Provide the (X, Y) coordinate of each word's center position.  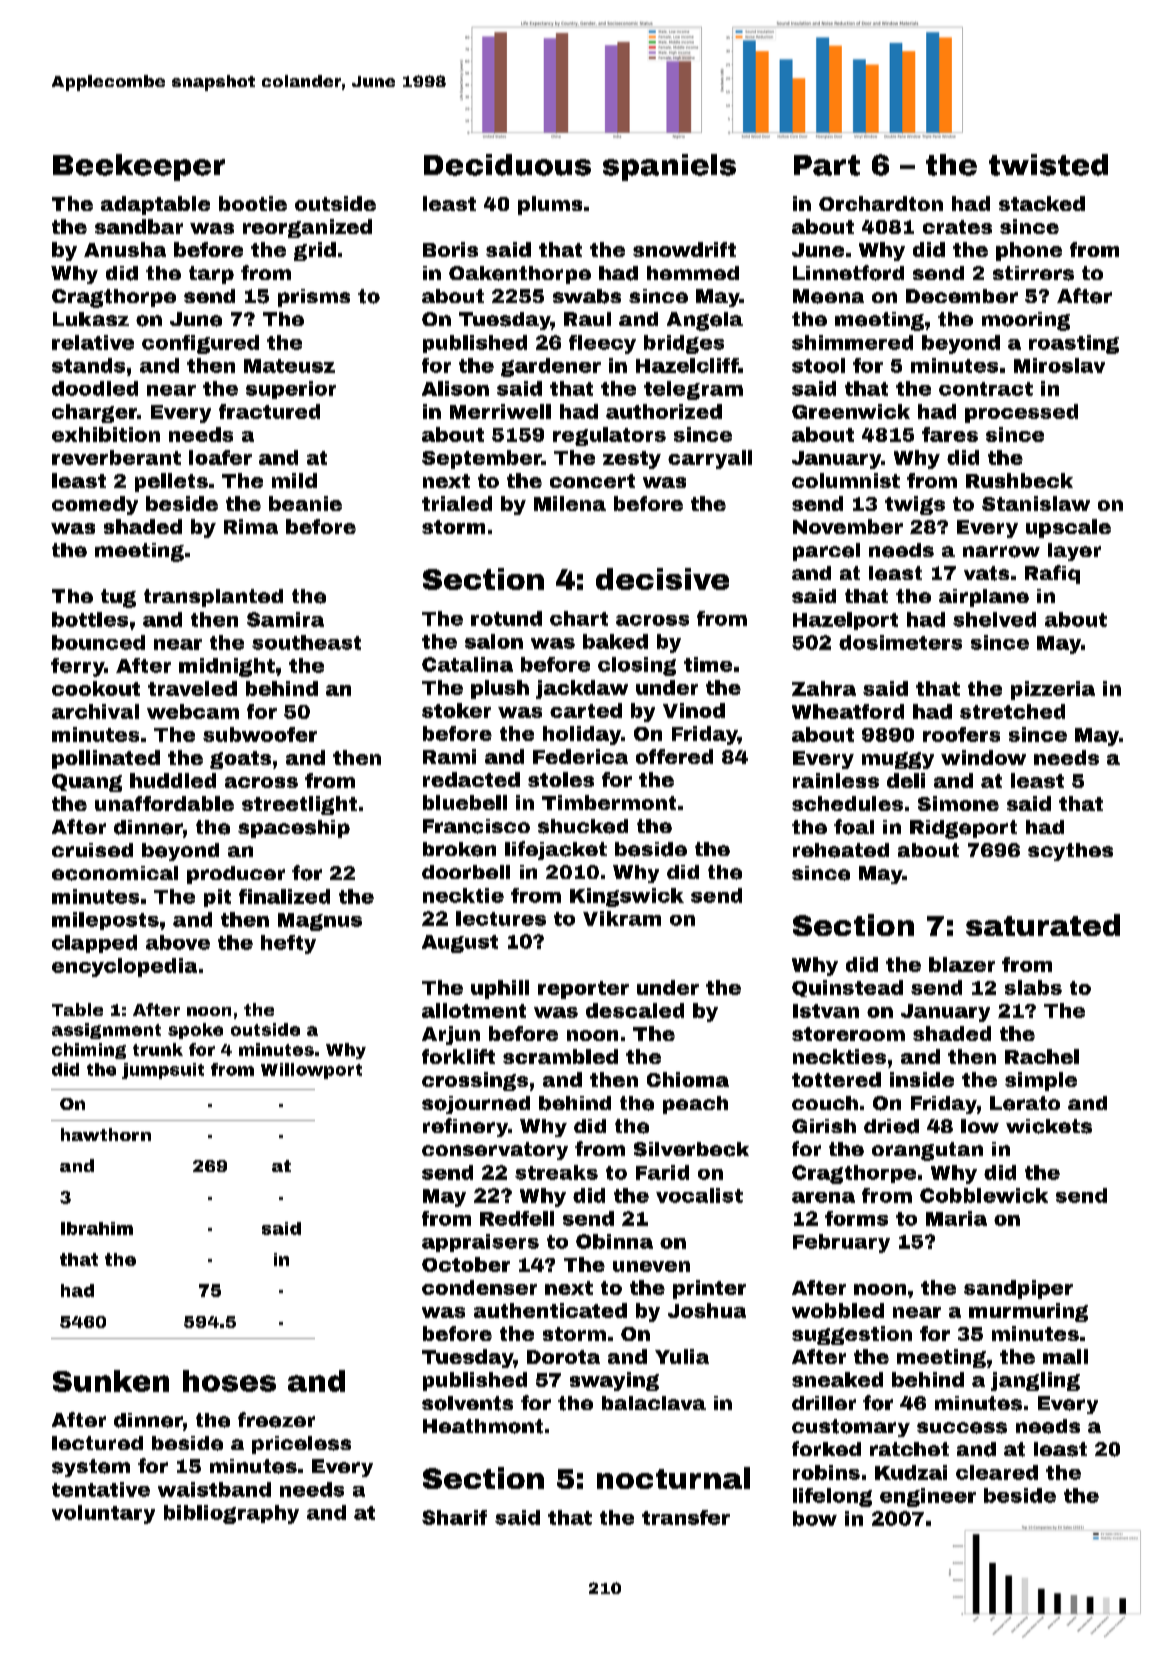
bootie (253, 203)
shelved (994, 619)
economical (115, 873)
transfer (686, 1517)
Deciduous (507, 165)
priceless (301, 1445)
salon (494, 641)
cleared (997, 1472)
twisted (1048, 165)
